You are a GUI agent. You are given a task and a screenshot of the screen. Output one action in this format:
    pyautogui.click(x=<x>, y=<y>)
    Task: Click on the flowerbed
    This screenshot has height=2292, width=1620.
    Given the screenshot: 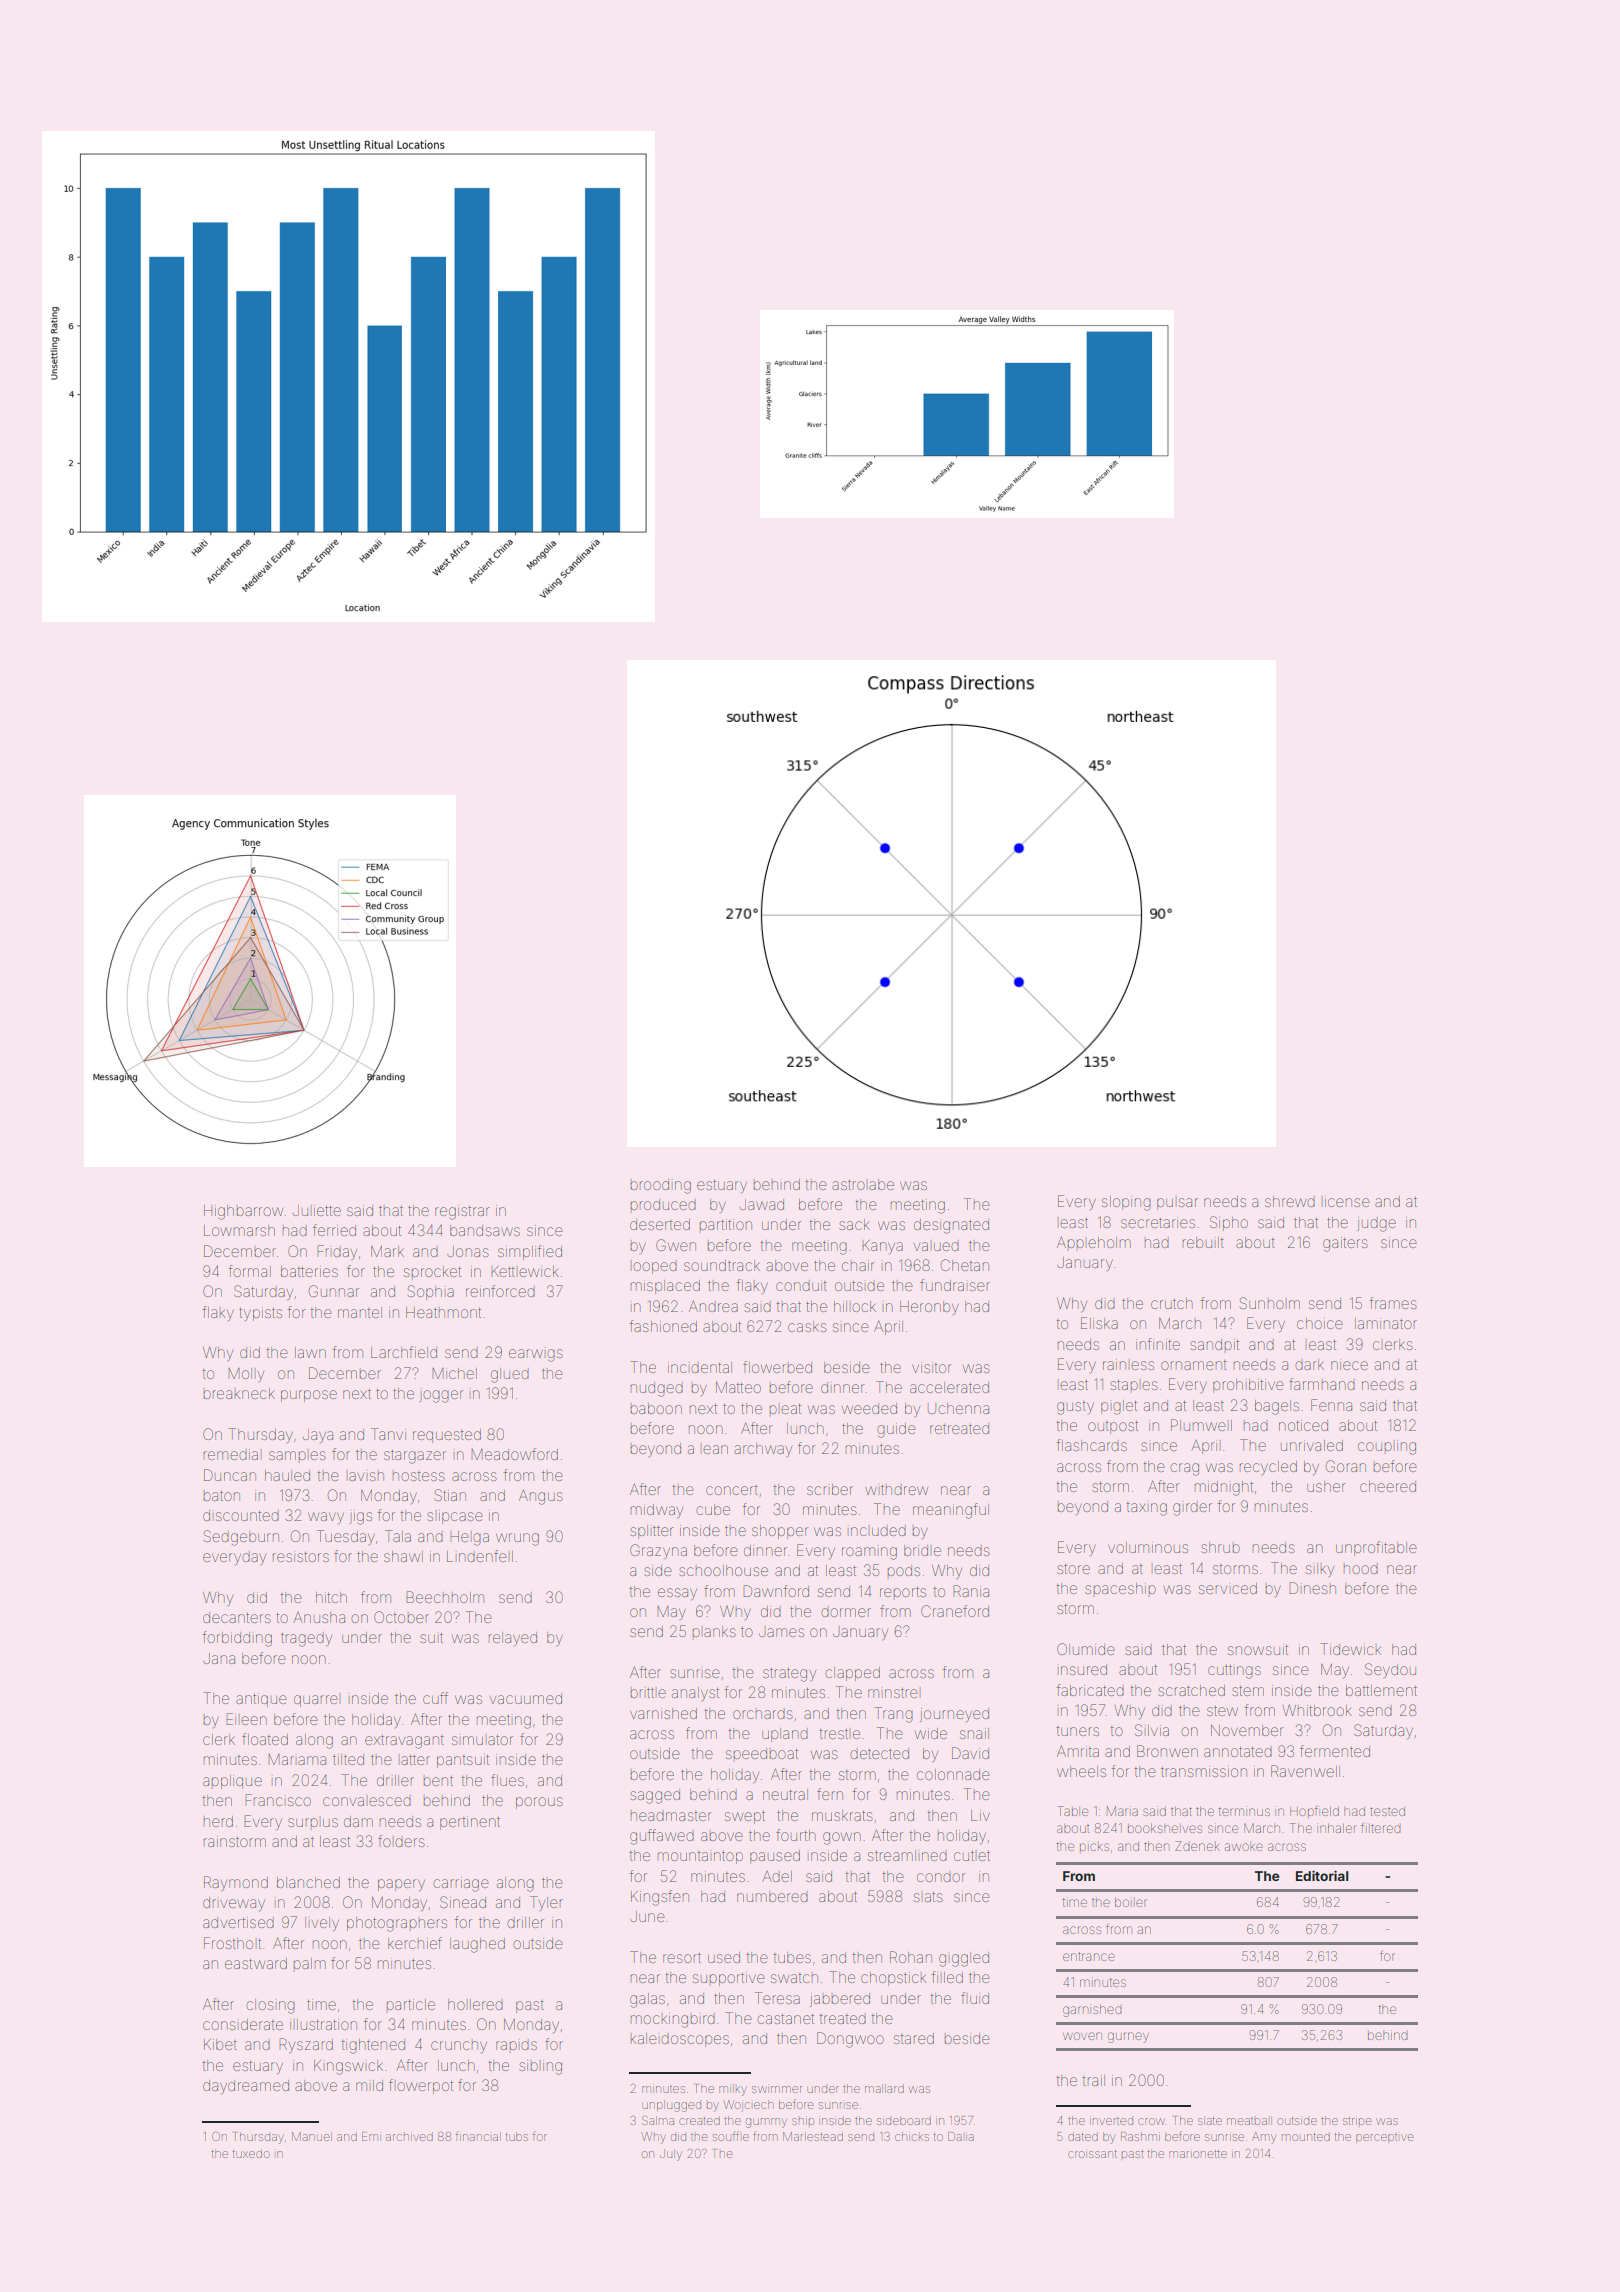 What is the action you would take?
    pyautogui.click(x=777, y=1367)
